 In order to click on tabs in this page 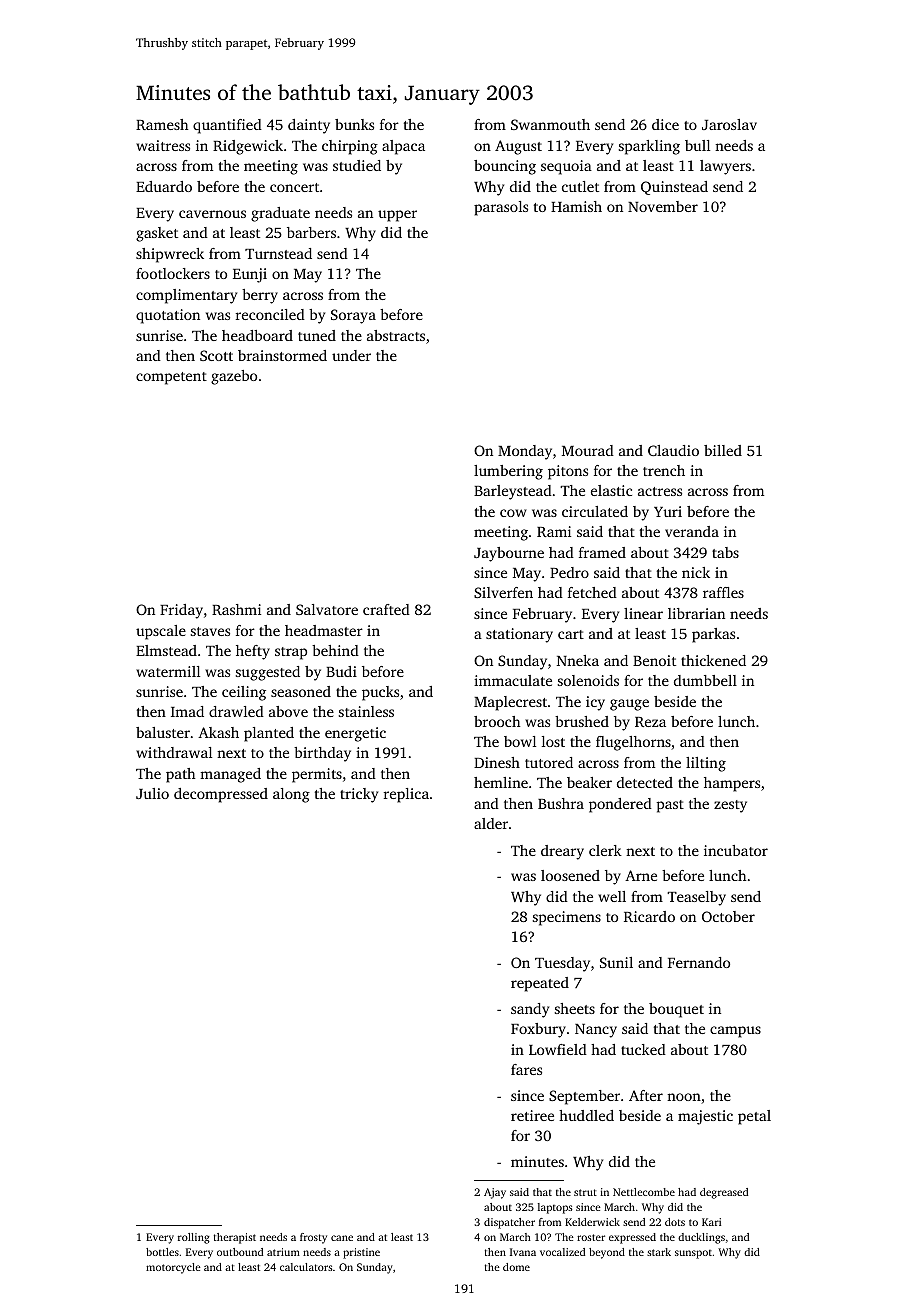, I will do `click(725, 552)`.
